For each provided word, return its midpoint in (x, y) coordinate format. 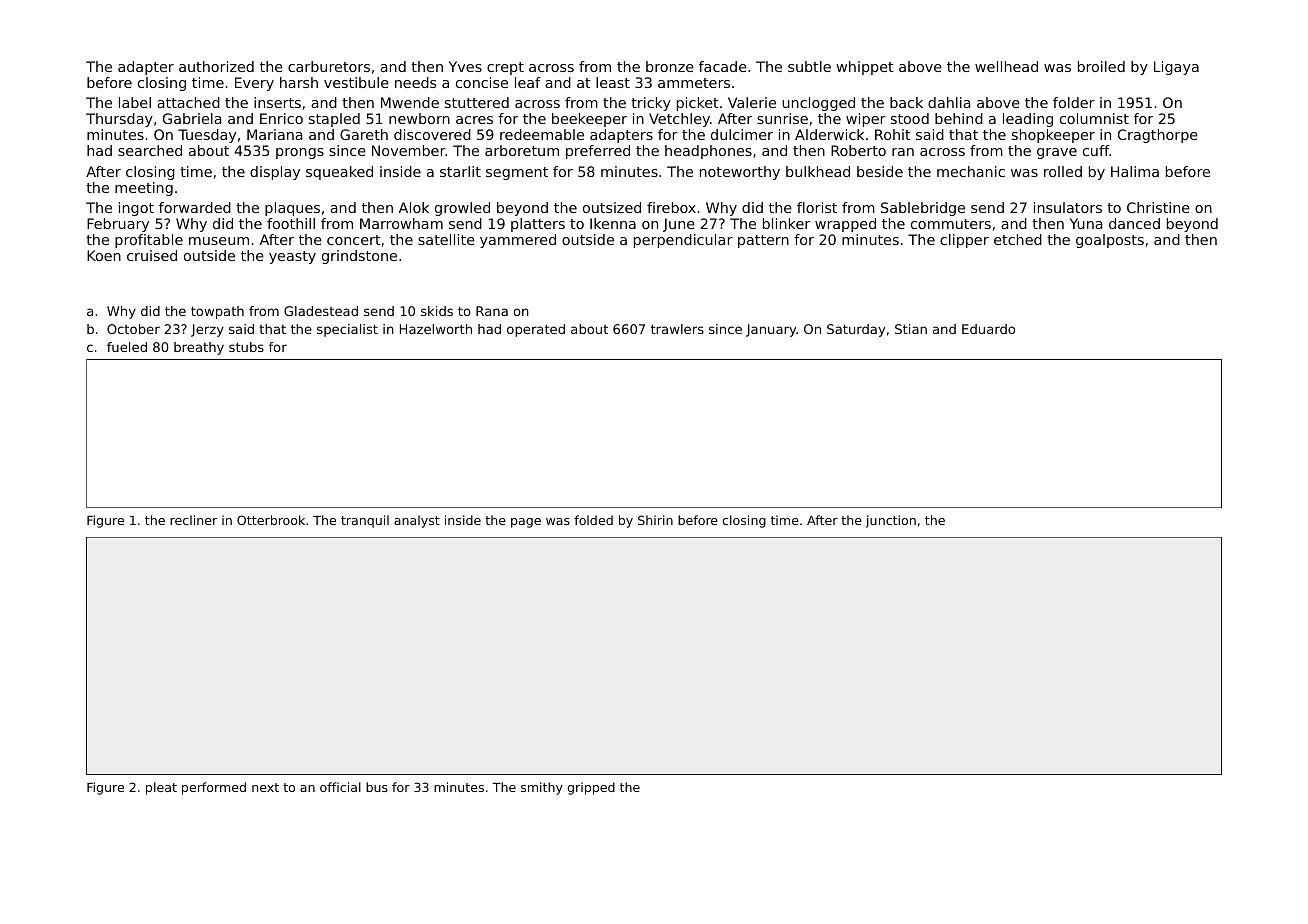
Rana (492, 311)
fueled (127, 347)
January (771, 330)
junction (891, 521)
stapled (334, 120)
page (526, 523)
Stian (911, 329)
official (340, 787)
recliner (193, 520)
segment (517, 173)
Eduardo (988, 329)
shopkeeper (1053, 136)
